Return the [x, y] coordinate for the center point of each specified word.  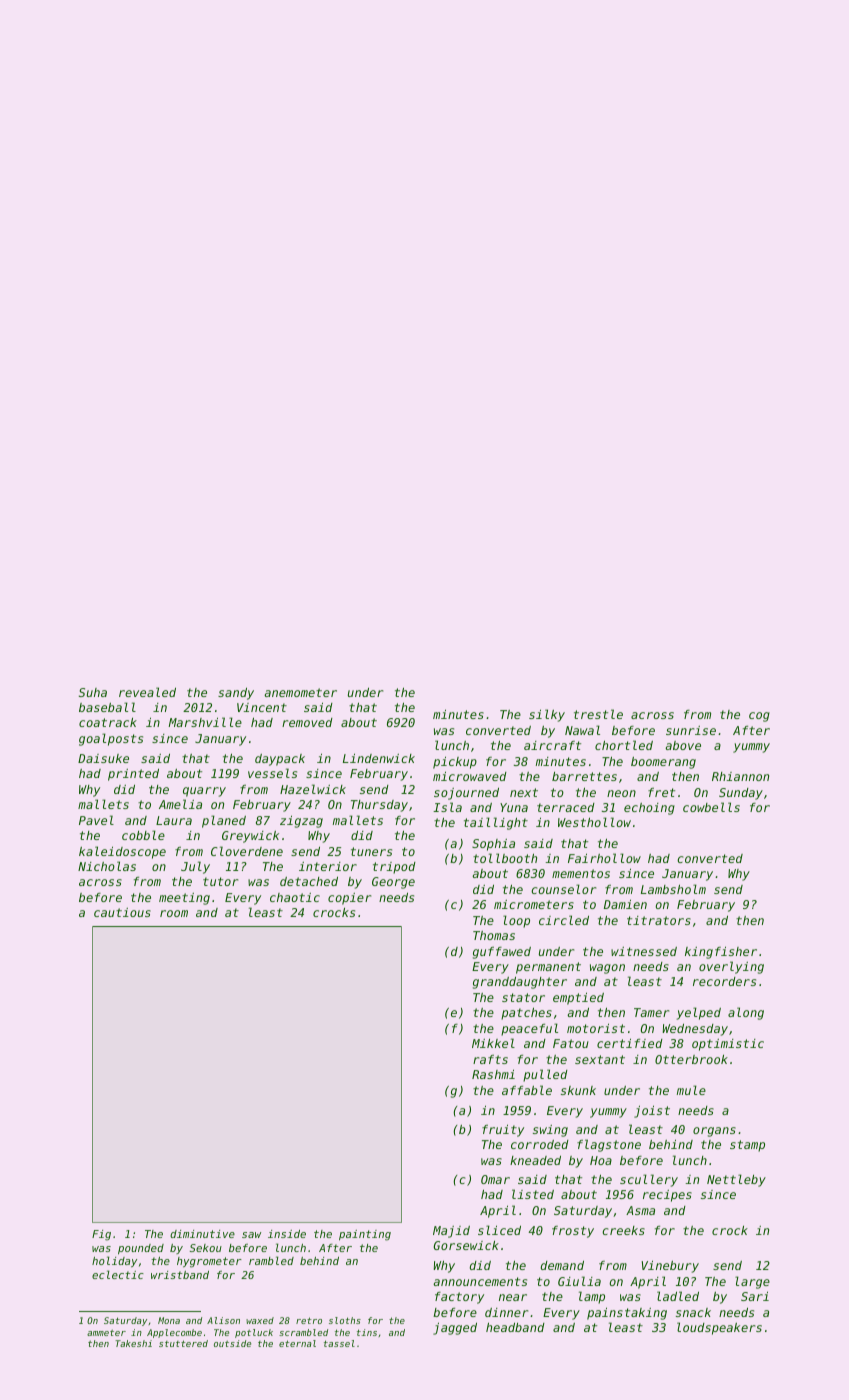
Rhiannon [740, 776]
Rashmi [493, 1074]
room [174, 913]
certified [630, 1043]
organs [714, 1132]
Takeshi [133, 1343]
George [393, 883]
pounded [141, 1249]
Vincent [262, 707]
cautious [122, 912]
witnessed [644, 951]
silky [547, 715]
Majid [451, 1232]
